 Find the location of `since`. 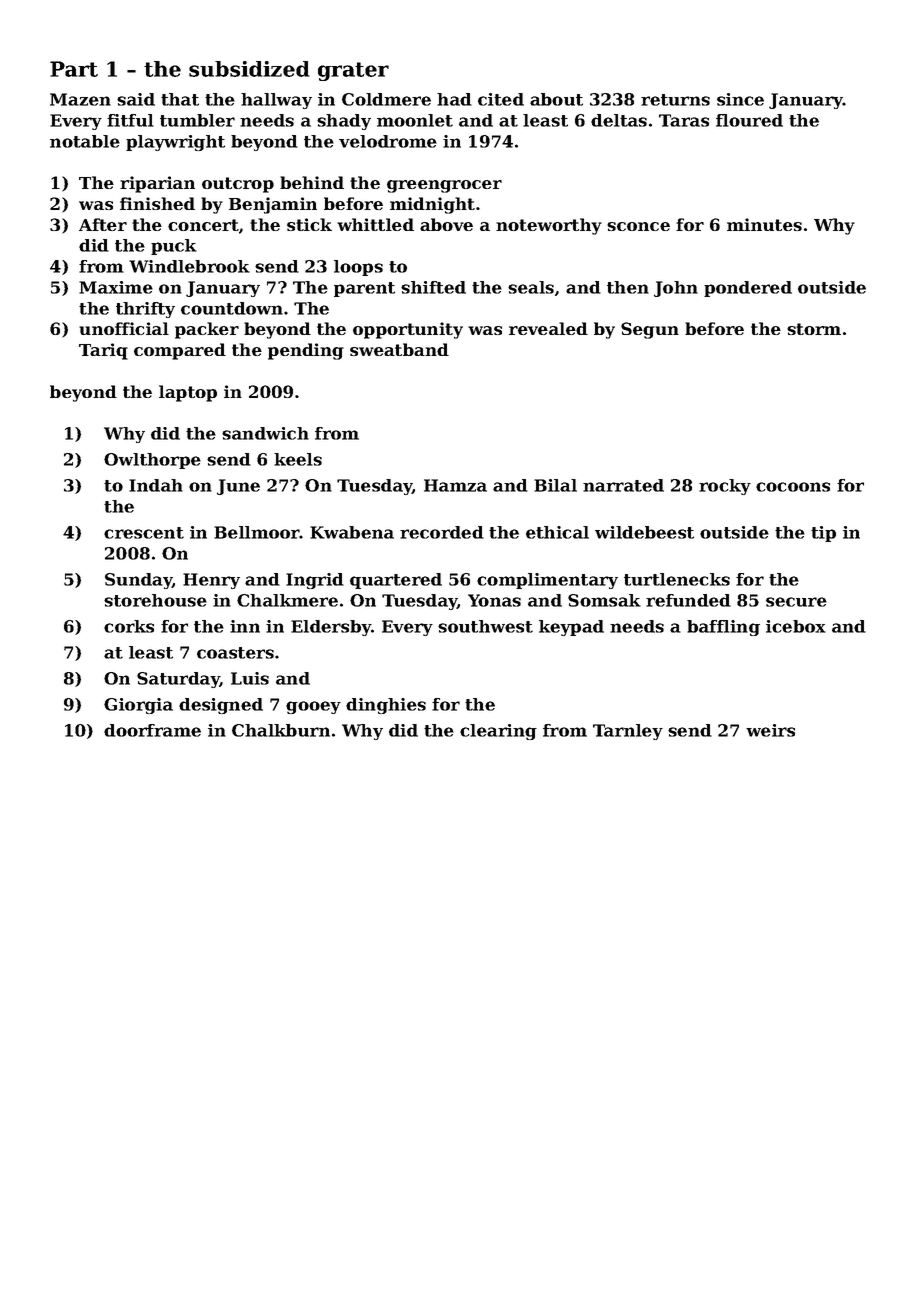

since is located at coordinates (740, 99).
